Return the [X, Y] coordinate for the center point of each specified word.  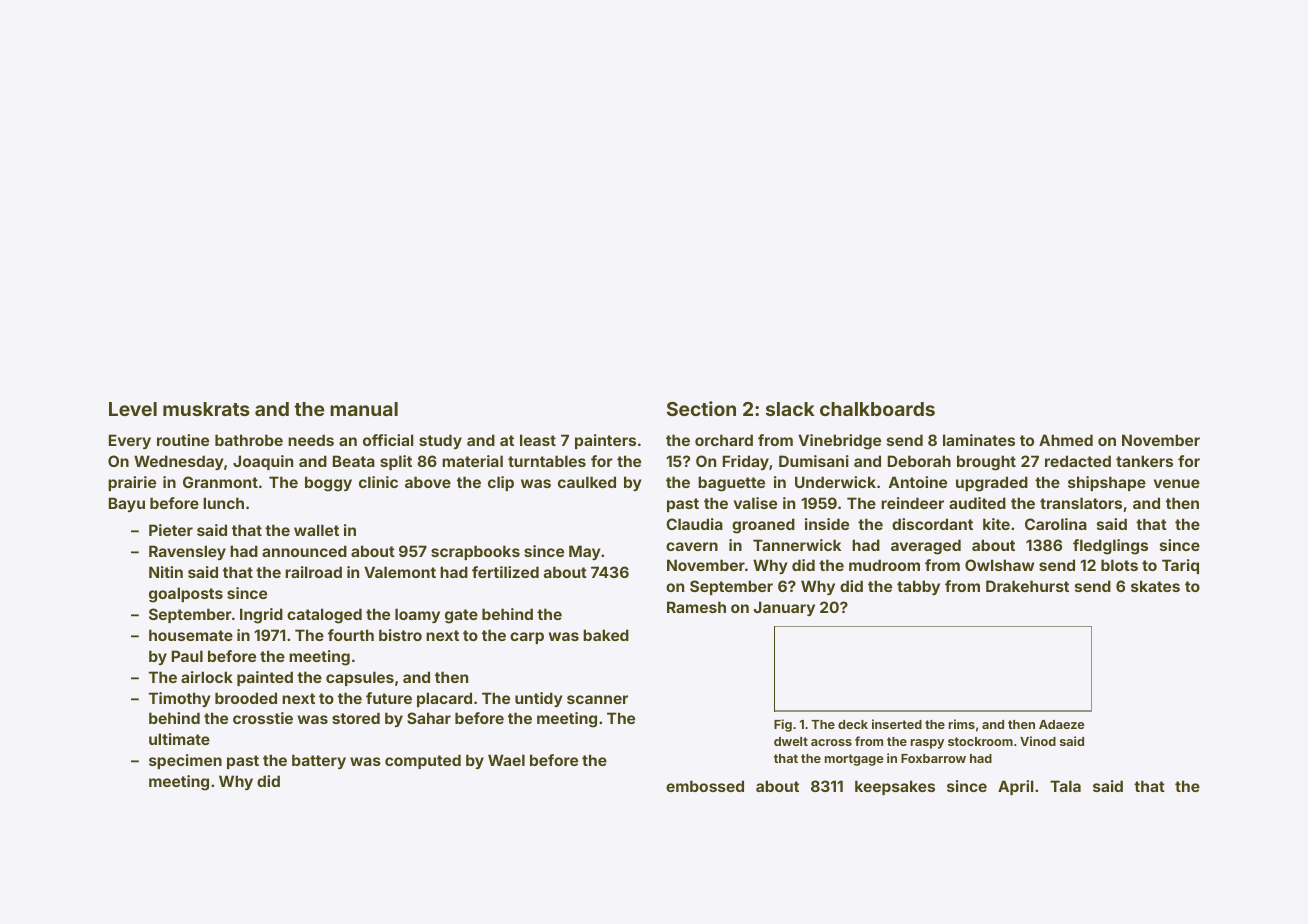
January [784, 608]
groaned [763, 526]
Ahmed [1066, 440]
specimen [185, 761]
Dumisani [814, 461]
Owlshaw [999, 565]
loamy [417, 615]
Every [130, 441]
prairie [132, 483]
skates [1155, 586]
